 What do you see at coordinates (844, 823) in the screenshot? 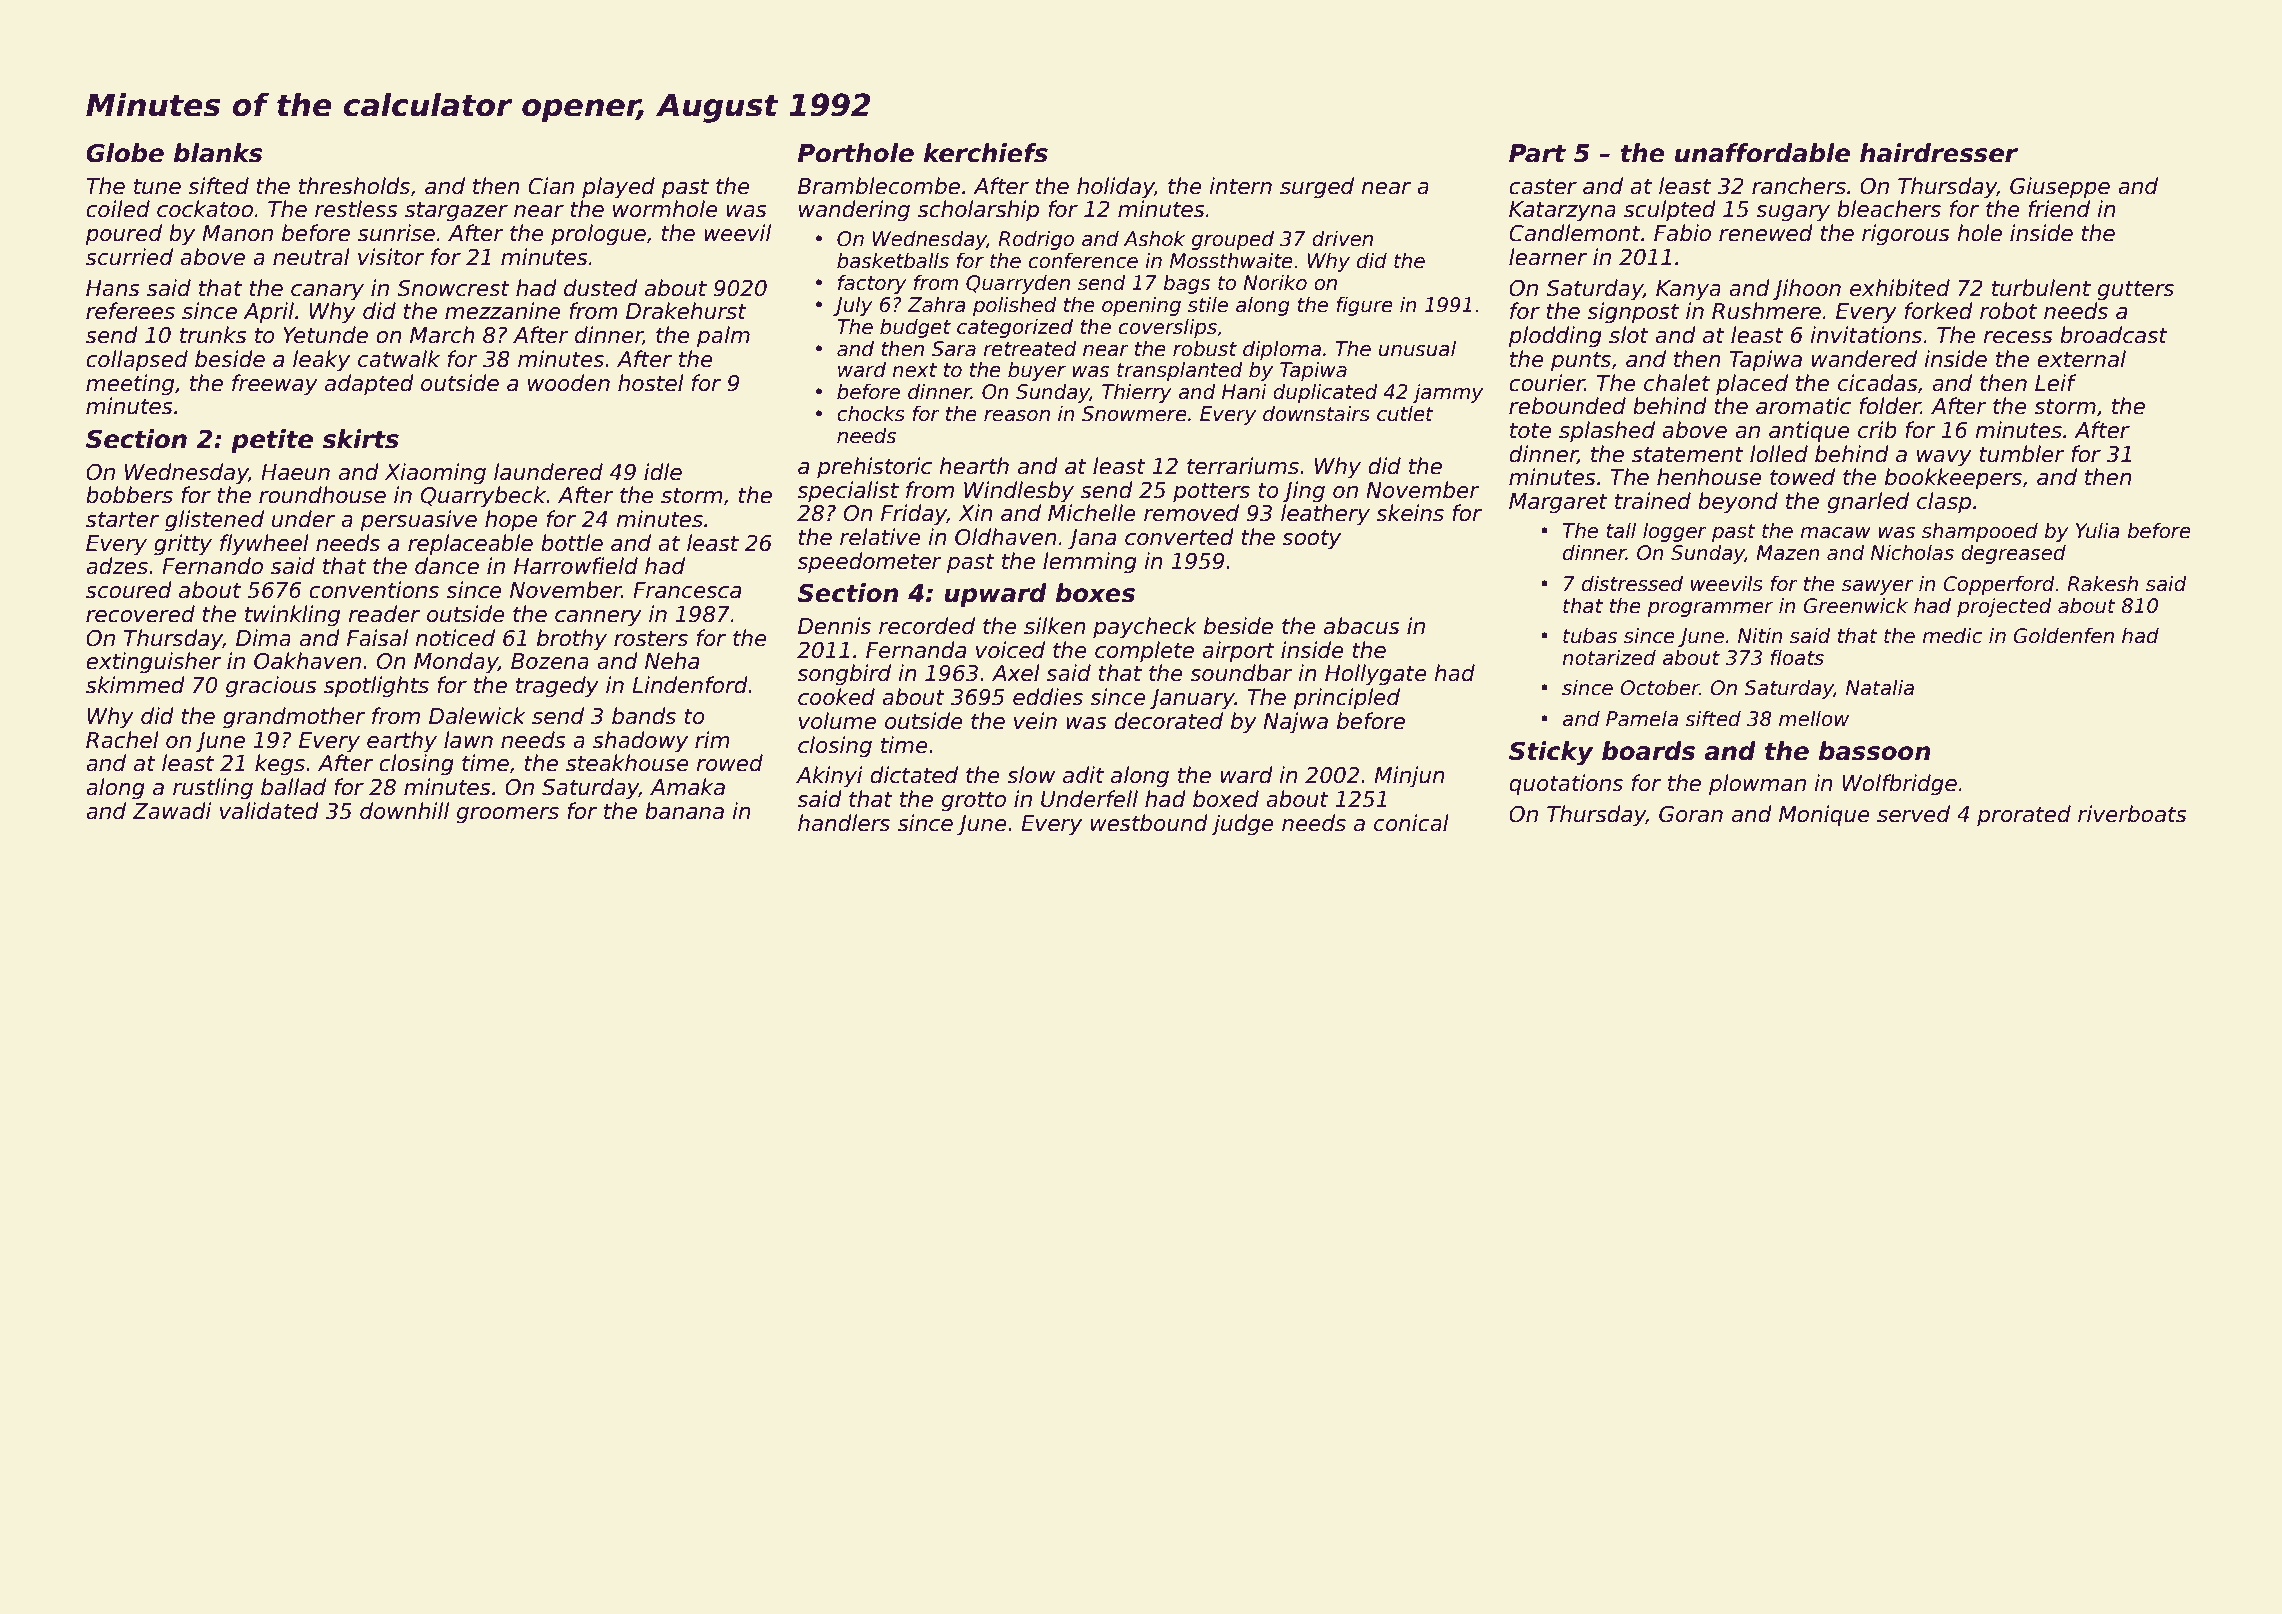
I see `handlers` at bounding box center [844, 823].
